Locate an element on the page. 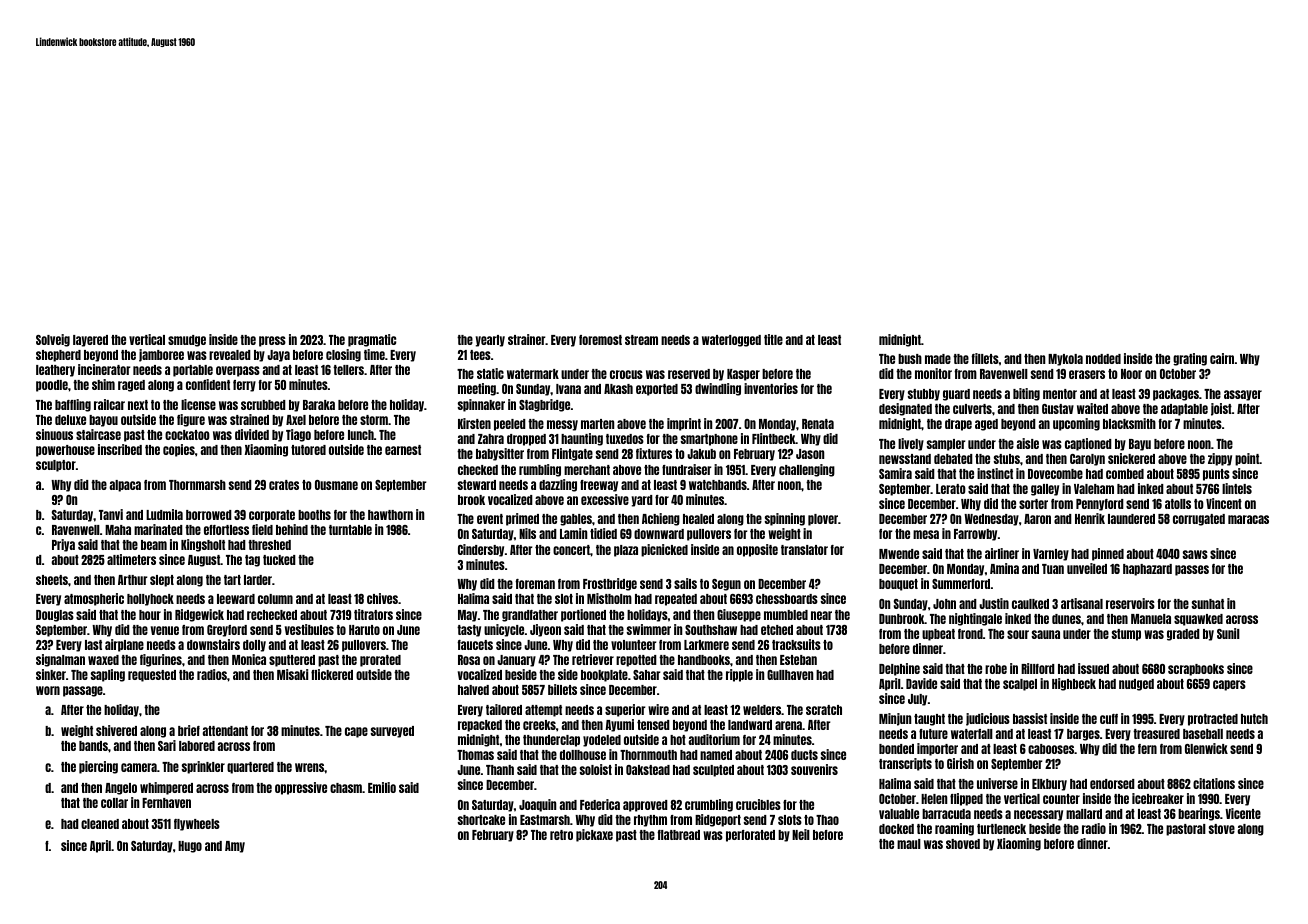 This page has width=1308, height=924. cairn is located at coordinates (1222, 358).
